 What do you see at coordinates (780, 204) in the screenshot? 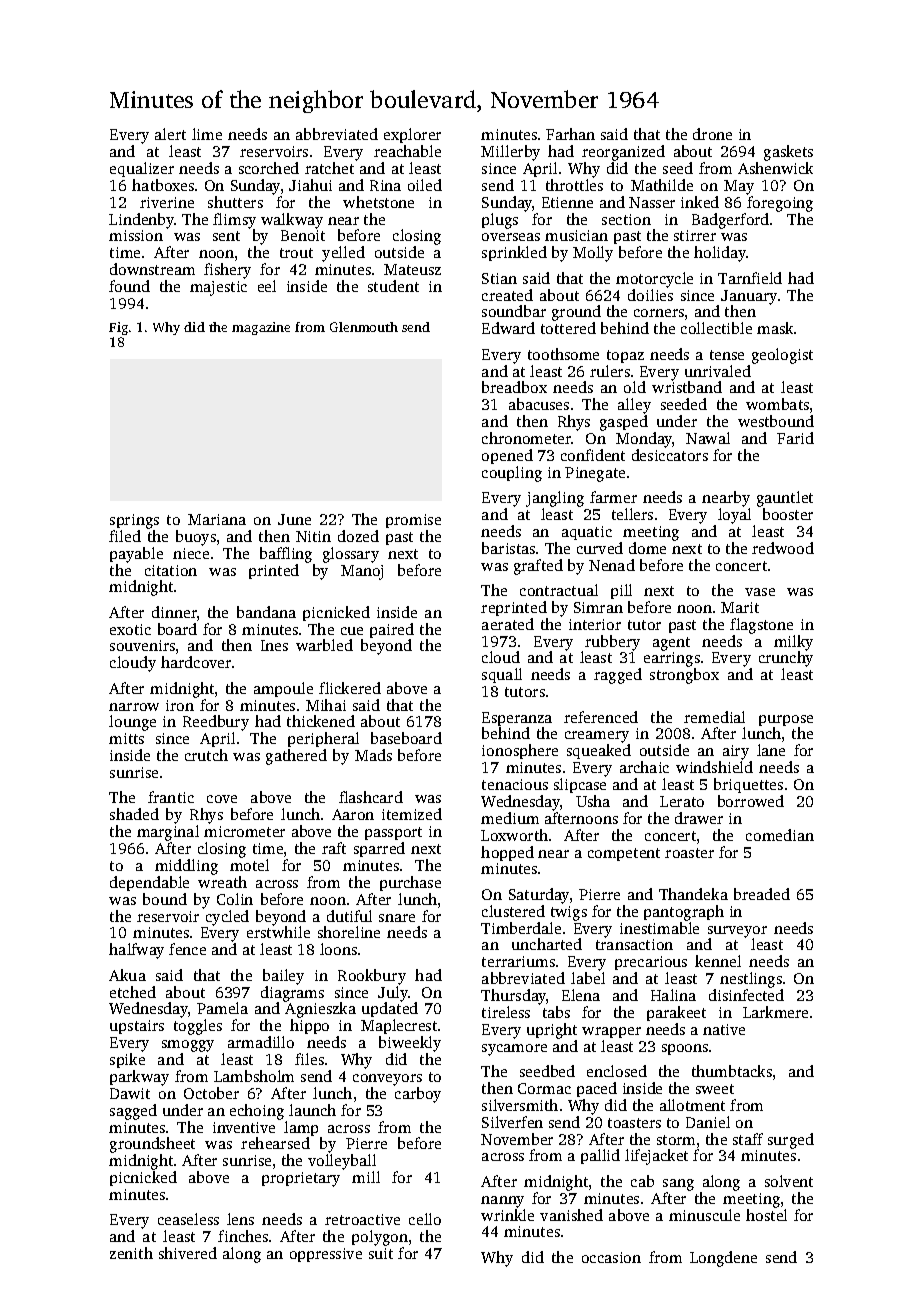
I see `foregoing` at bounding box center [780, 204].
